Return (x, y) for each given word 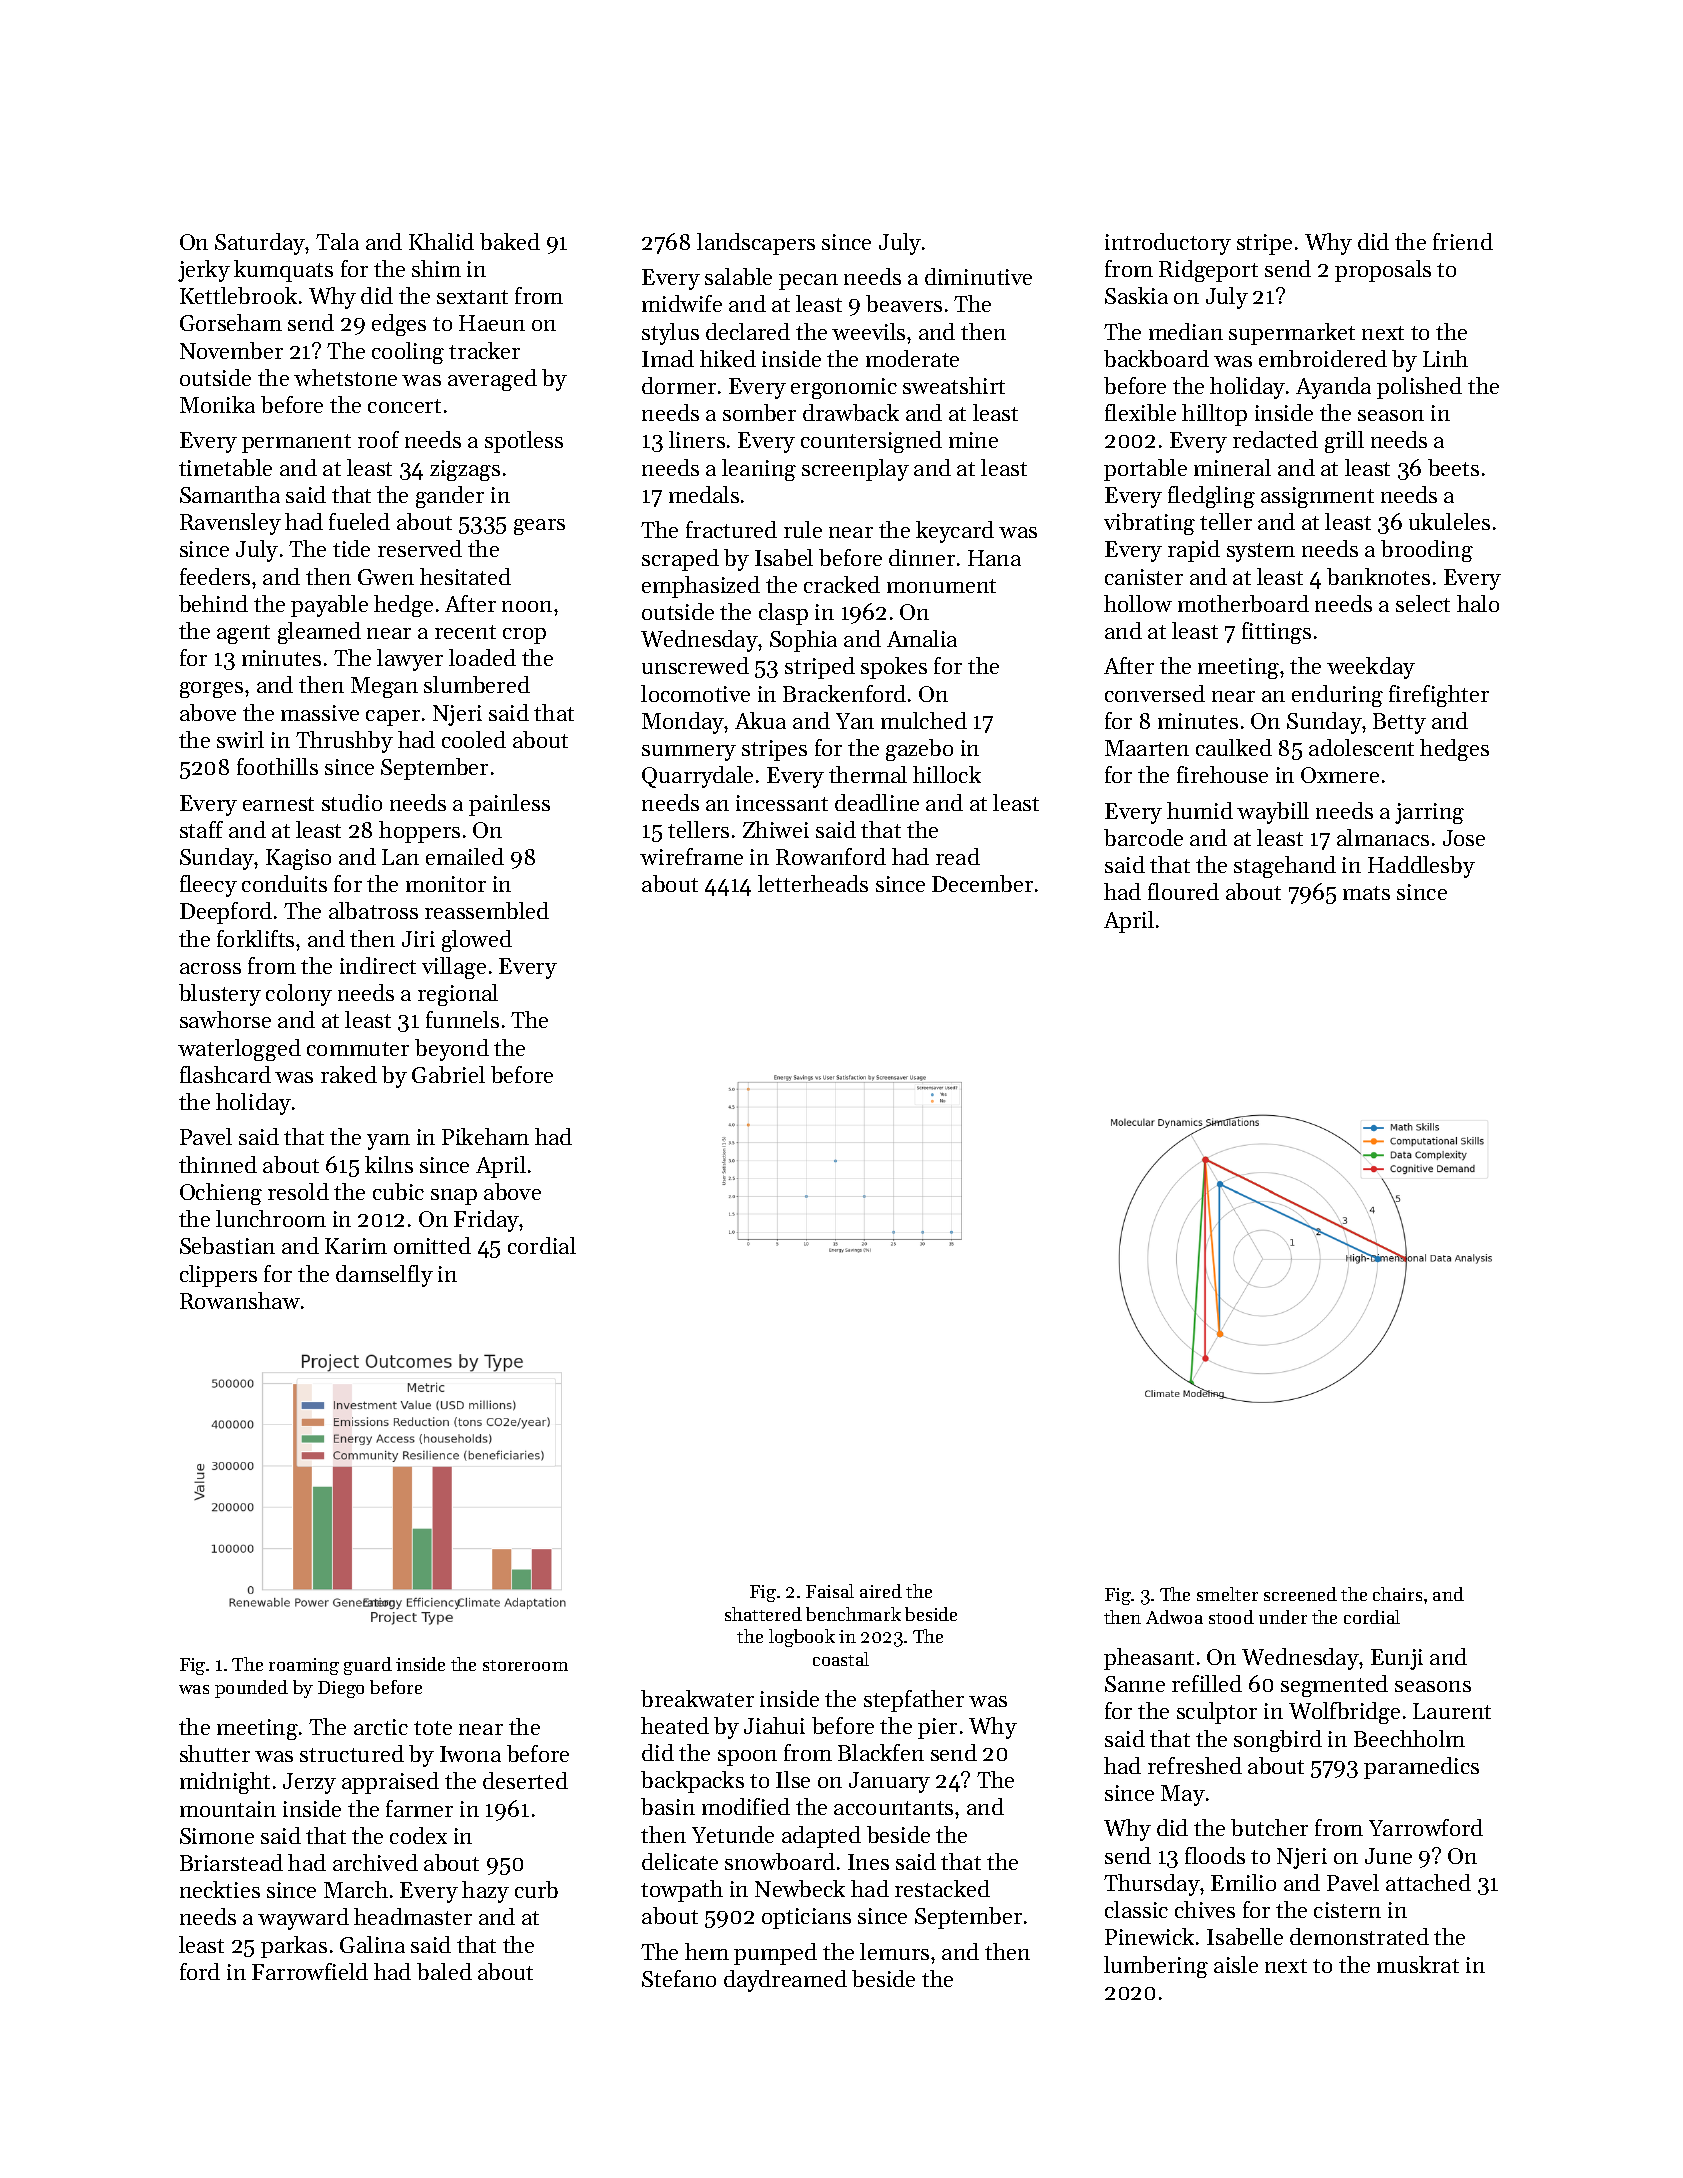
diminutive (978, 276)
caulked (1234, 747)
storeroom (525, 1665)
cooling (408, 353)
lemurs (894, 1951)
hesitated (465, 576)
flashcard (225, 1074)
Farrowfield (310, 1971)
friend (1463, 241)
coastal (841, 1659)
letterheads (813, 883)
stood (1231, 1617)
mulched (924, 720)
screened (1300, 1594)
